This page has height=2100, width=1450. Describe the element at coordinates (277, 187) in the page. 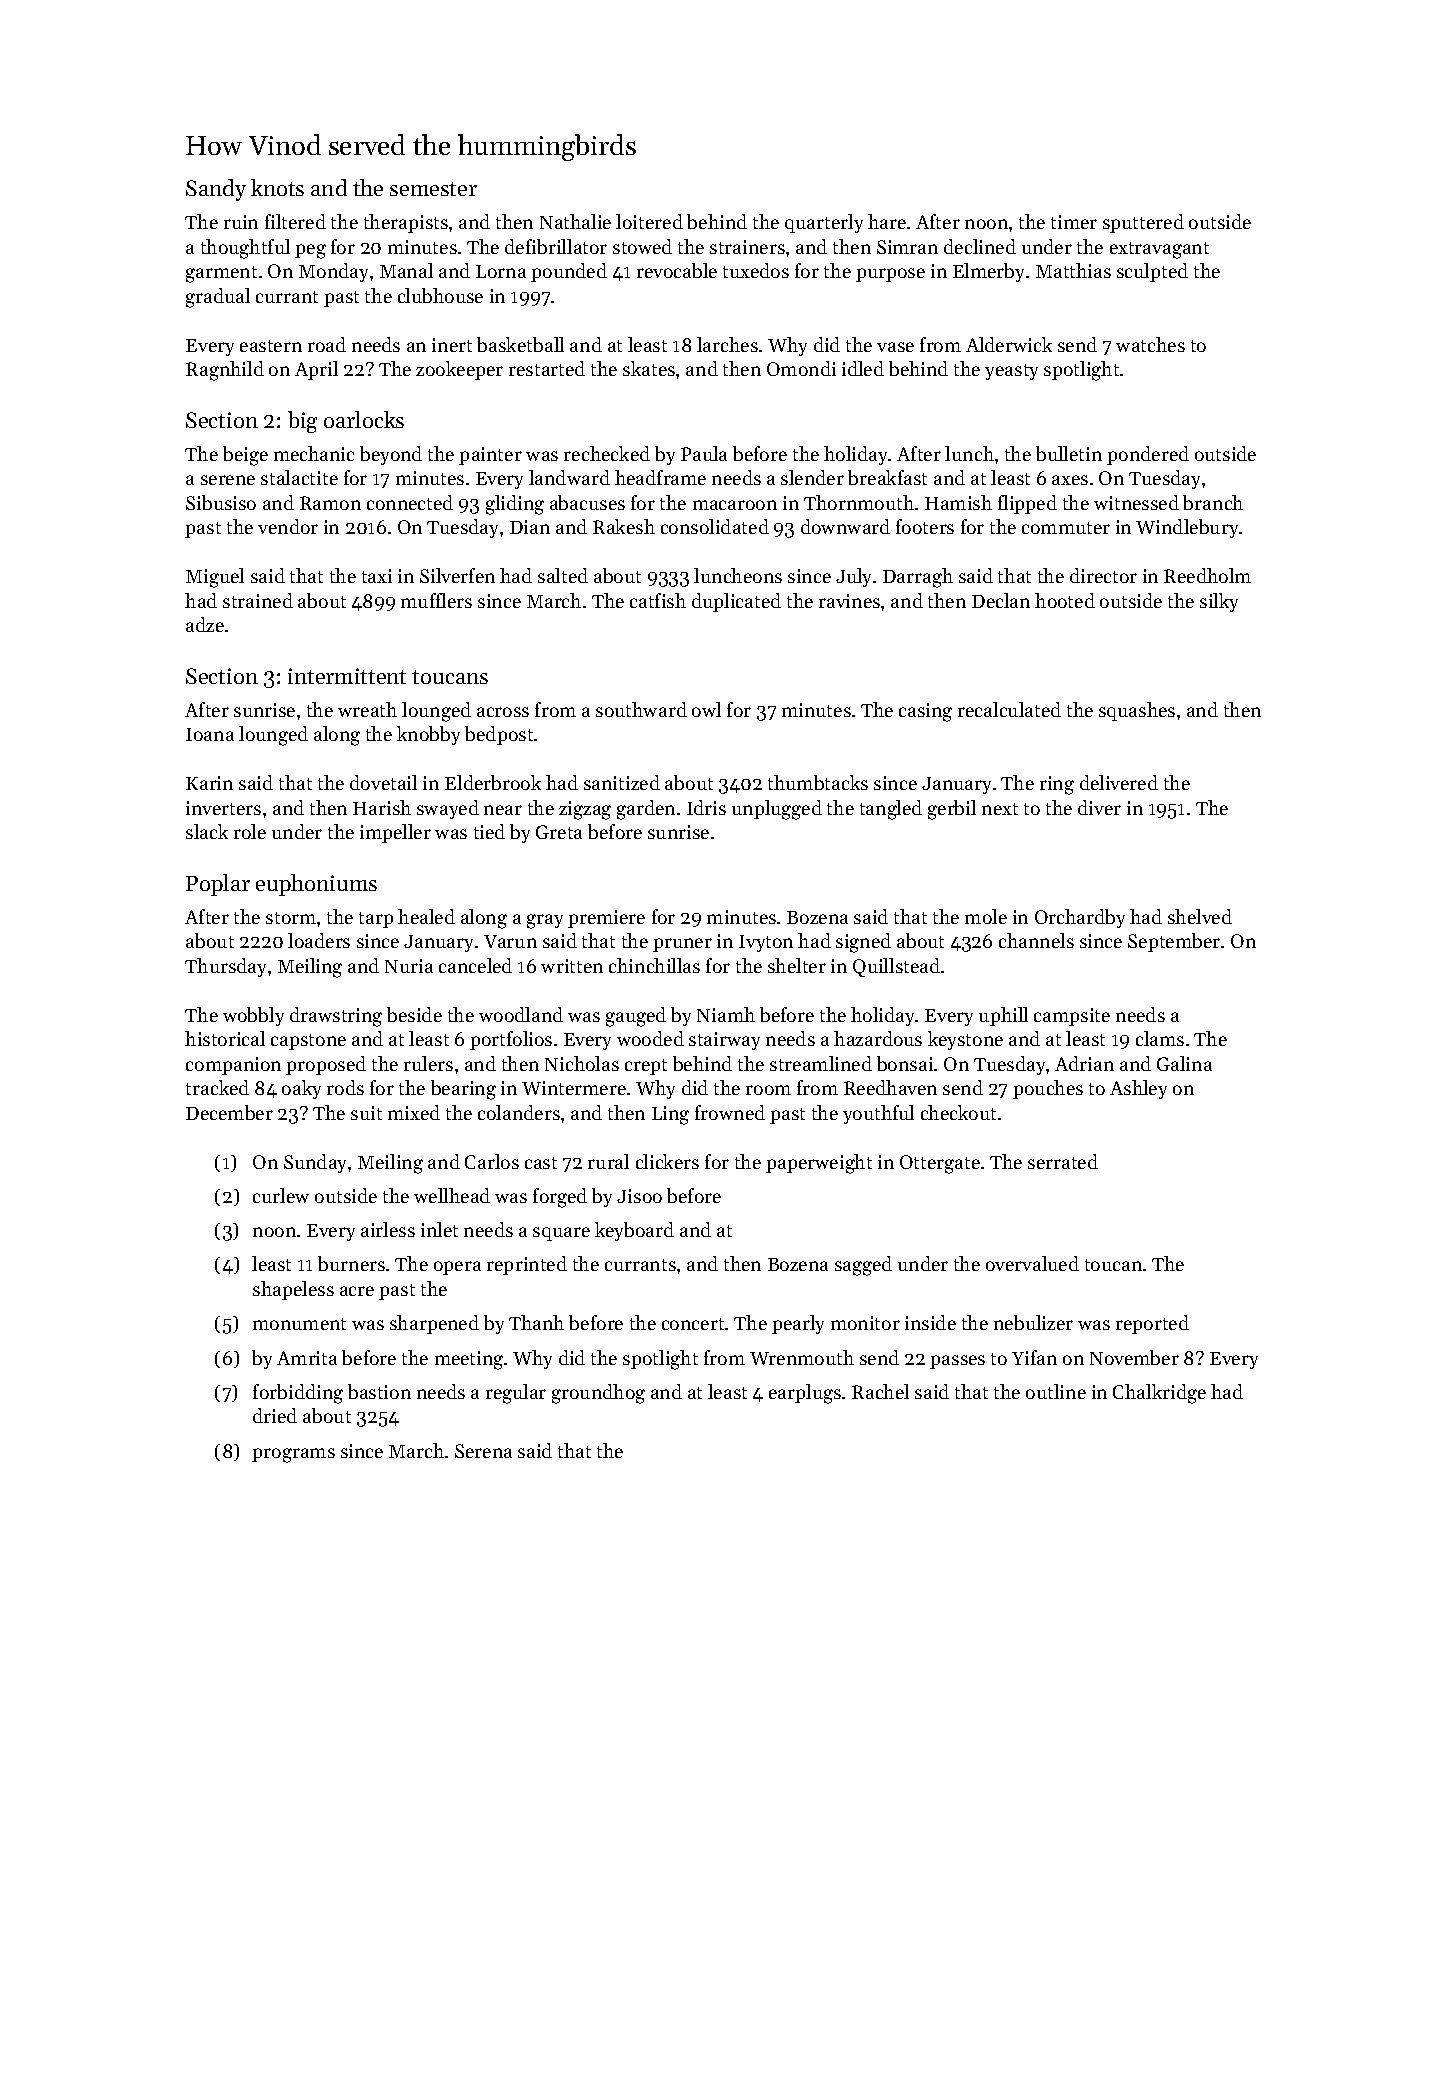

I see `knots` at that location.
